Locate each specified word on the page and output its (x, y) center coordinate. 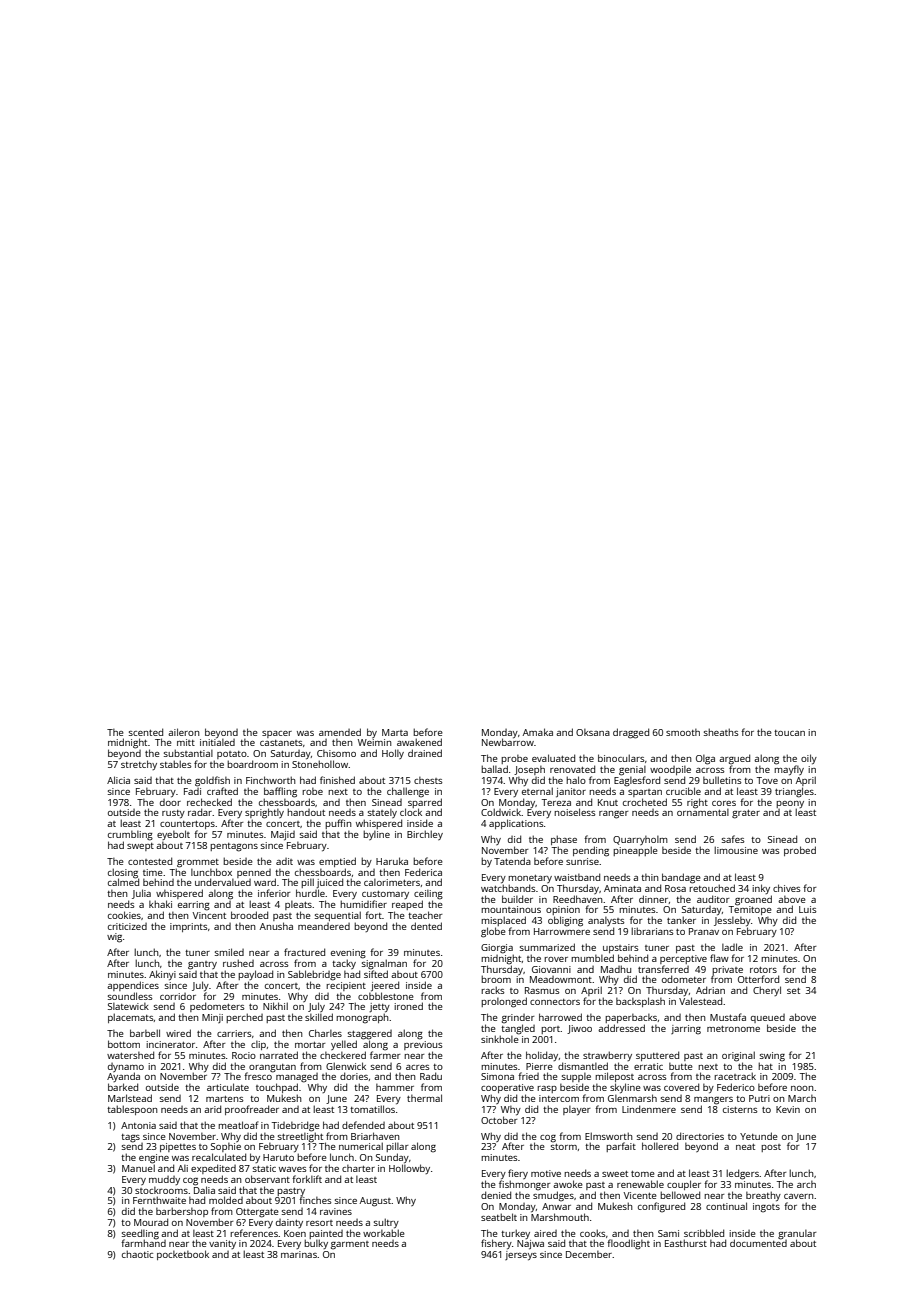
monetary (530, 879)
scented (146, 732)
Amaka (538, 732)
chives (786, 888)
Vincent (209, 915)
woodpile (670, 770)
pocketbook (183, 1255)
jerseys (521, 1255)
